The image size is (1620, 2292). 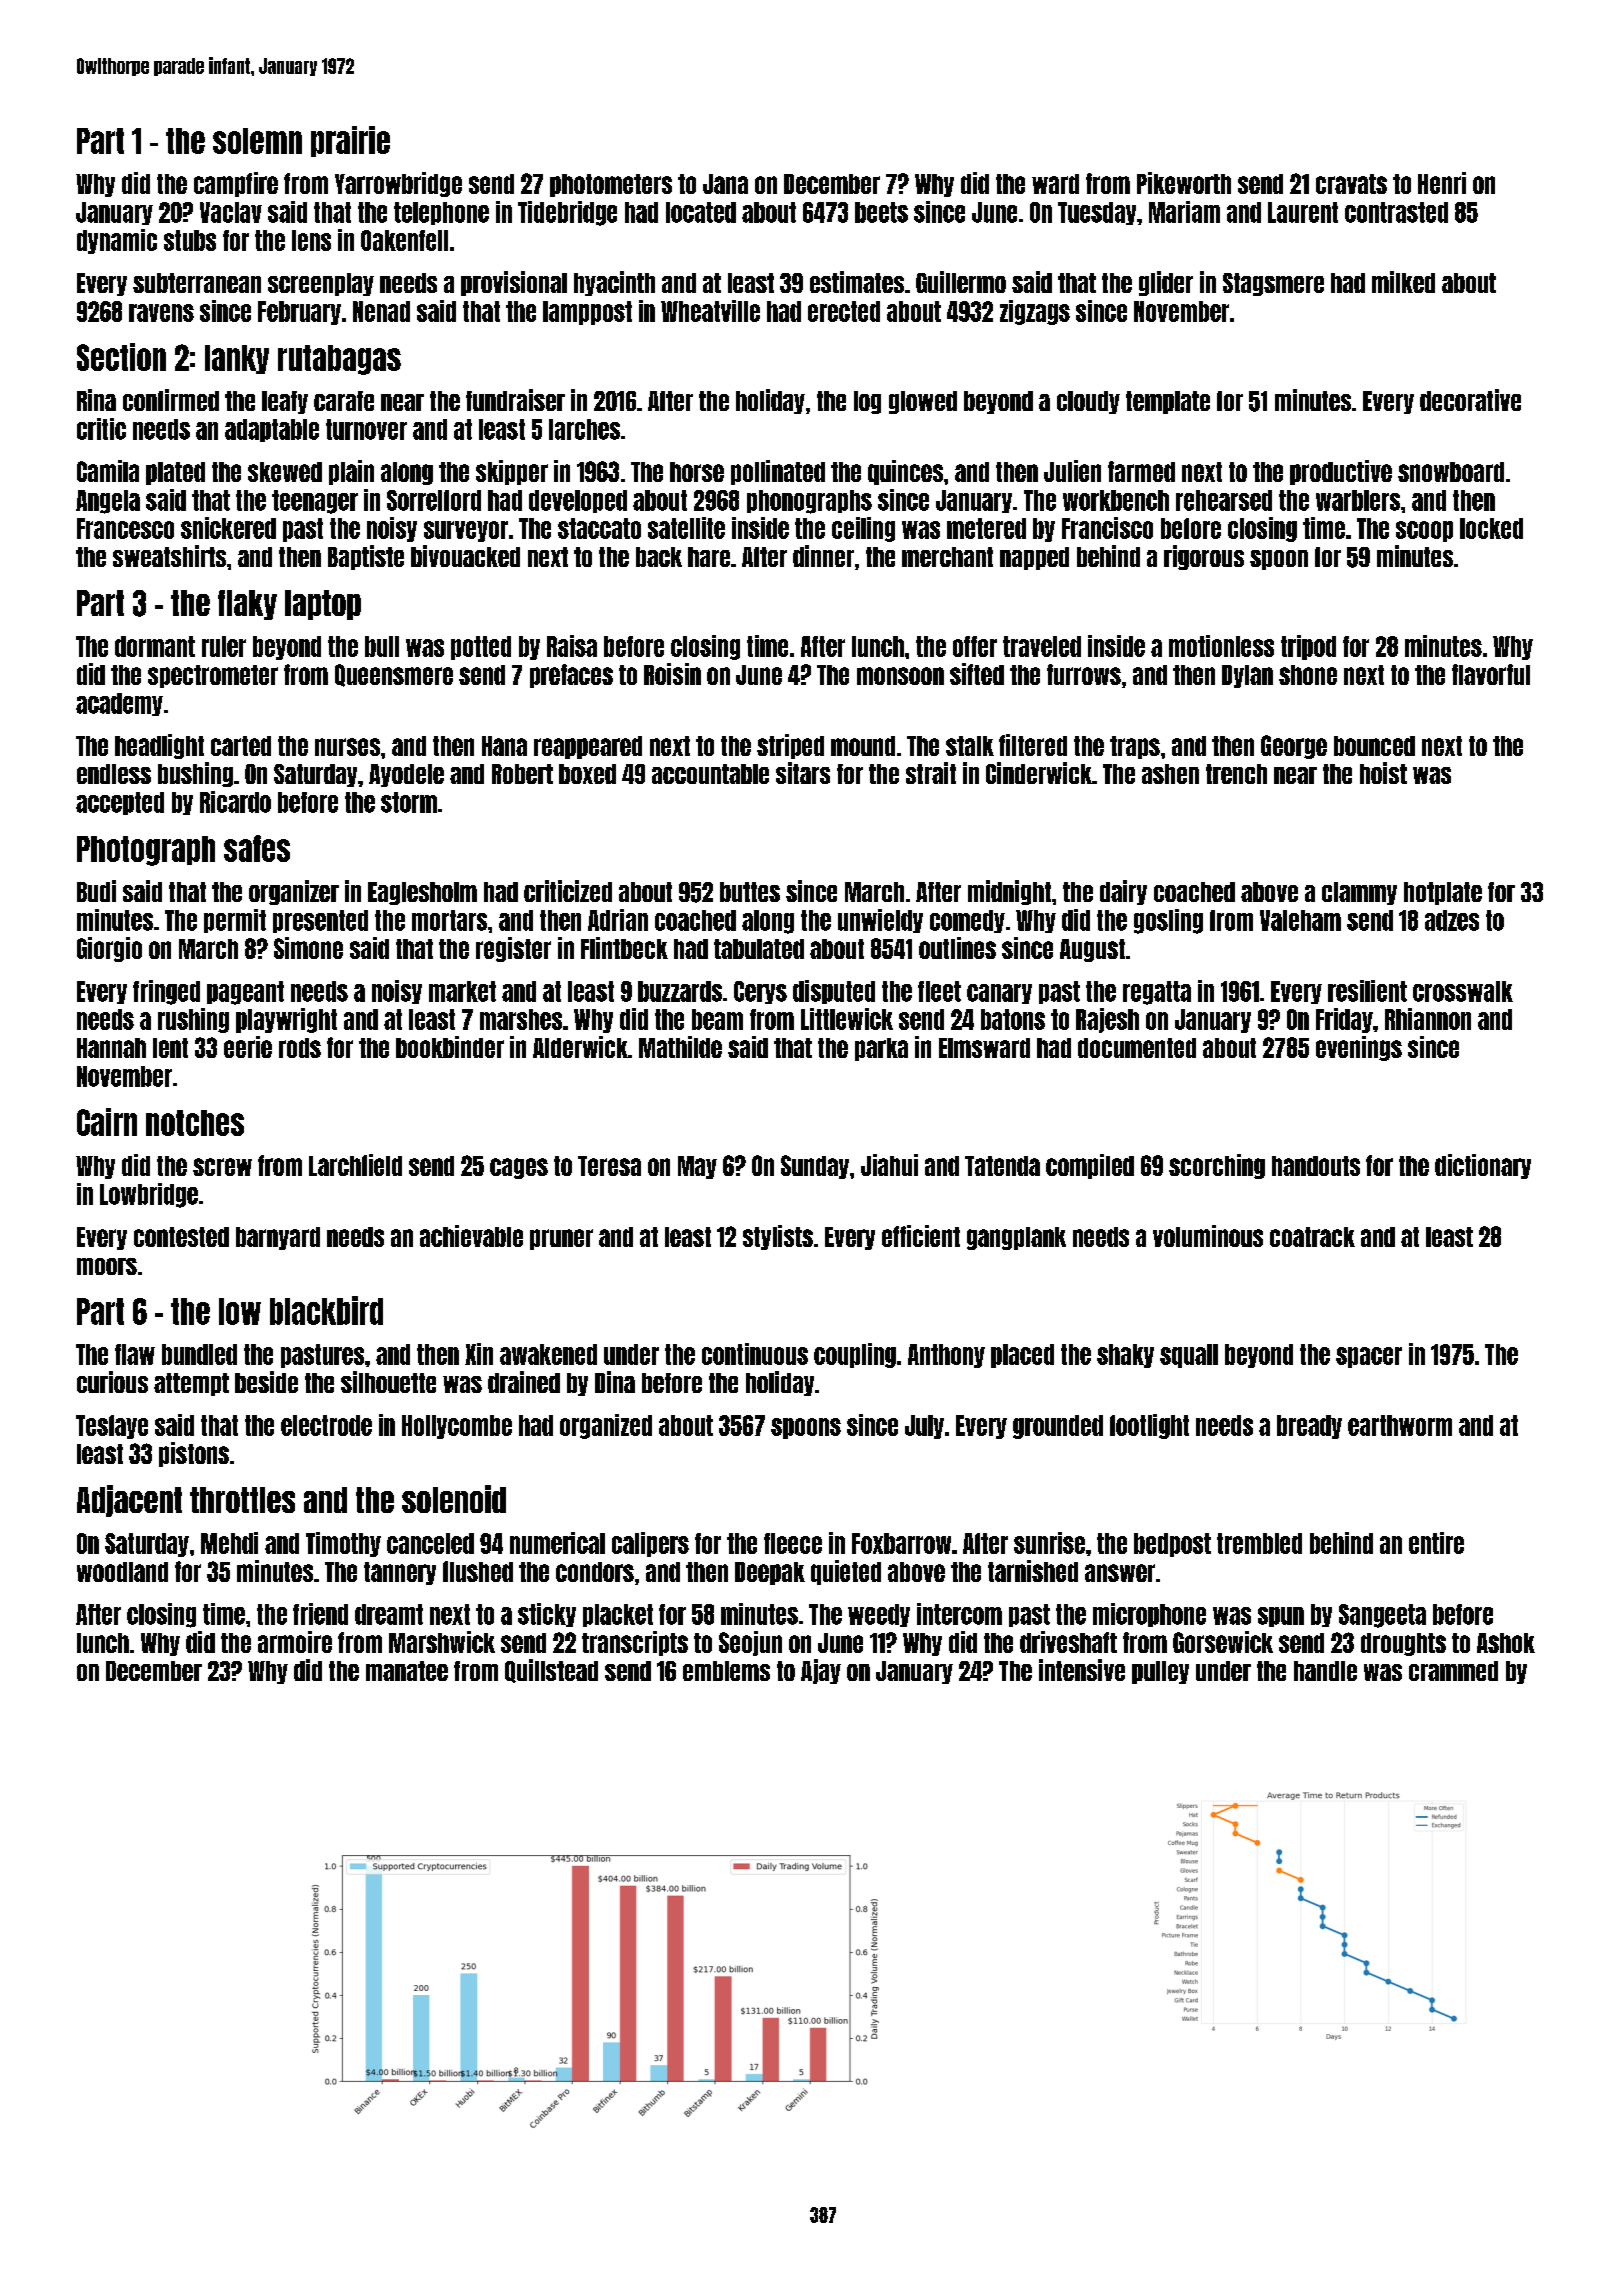 I want to click on Photograph, so click(x=146, y=851).
